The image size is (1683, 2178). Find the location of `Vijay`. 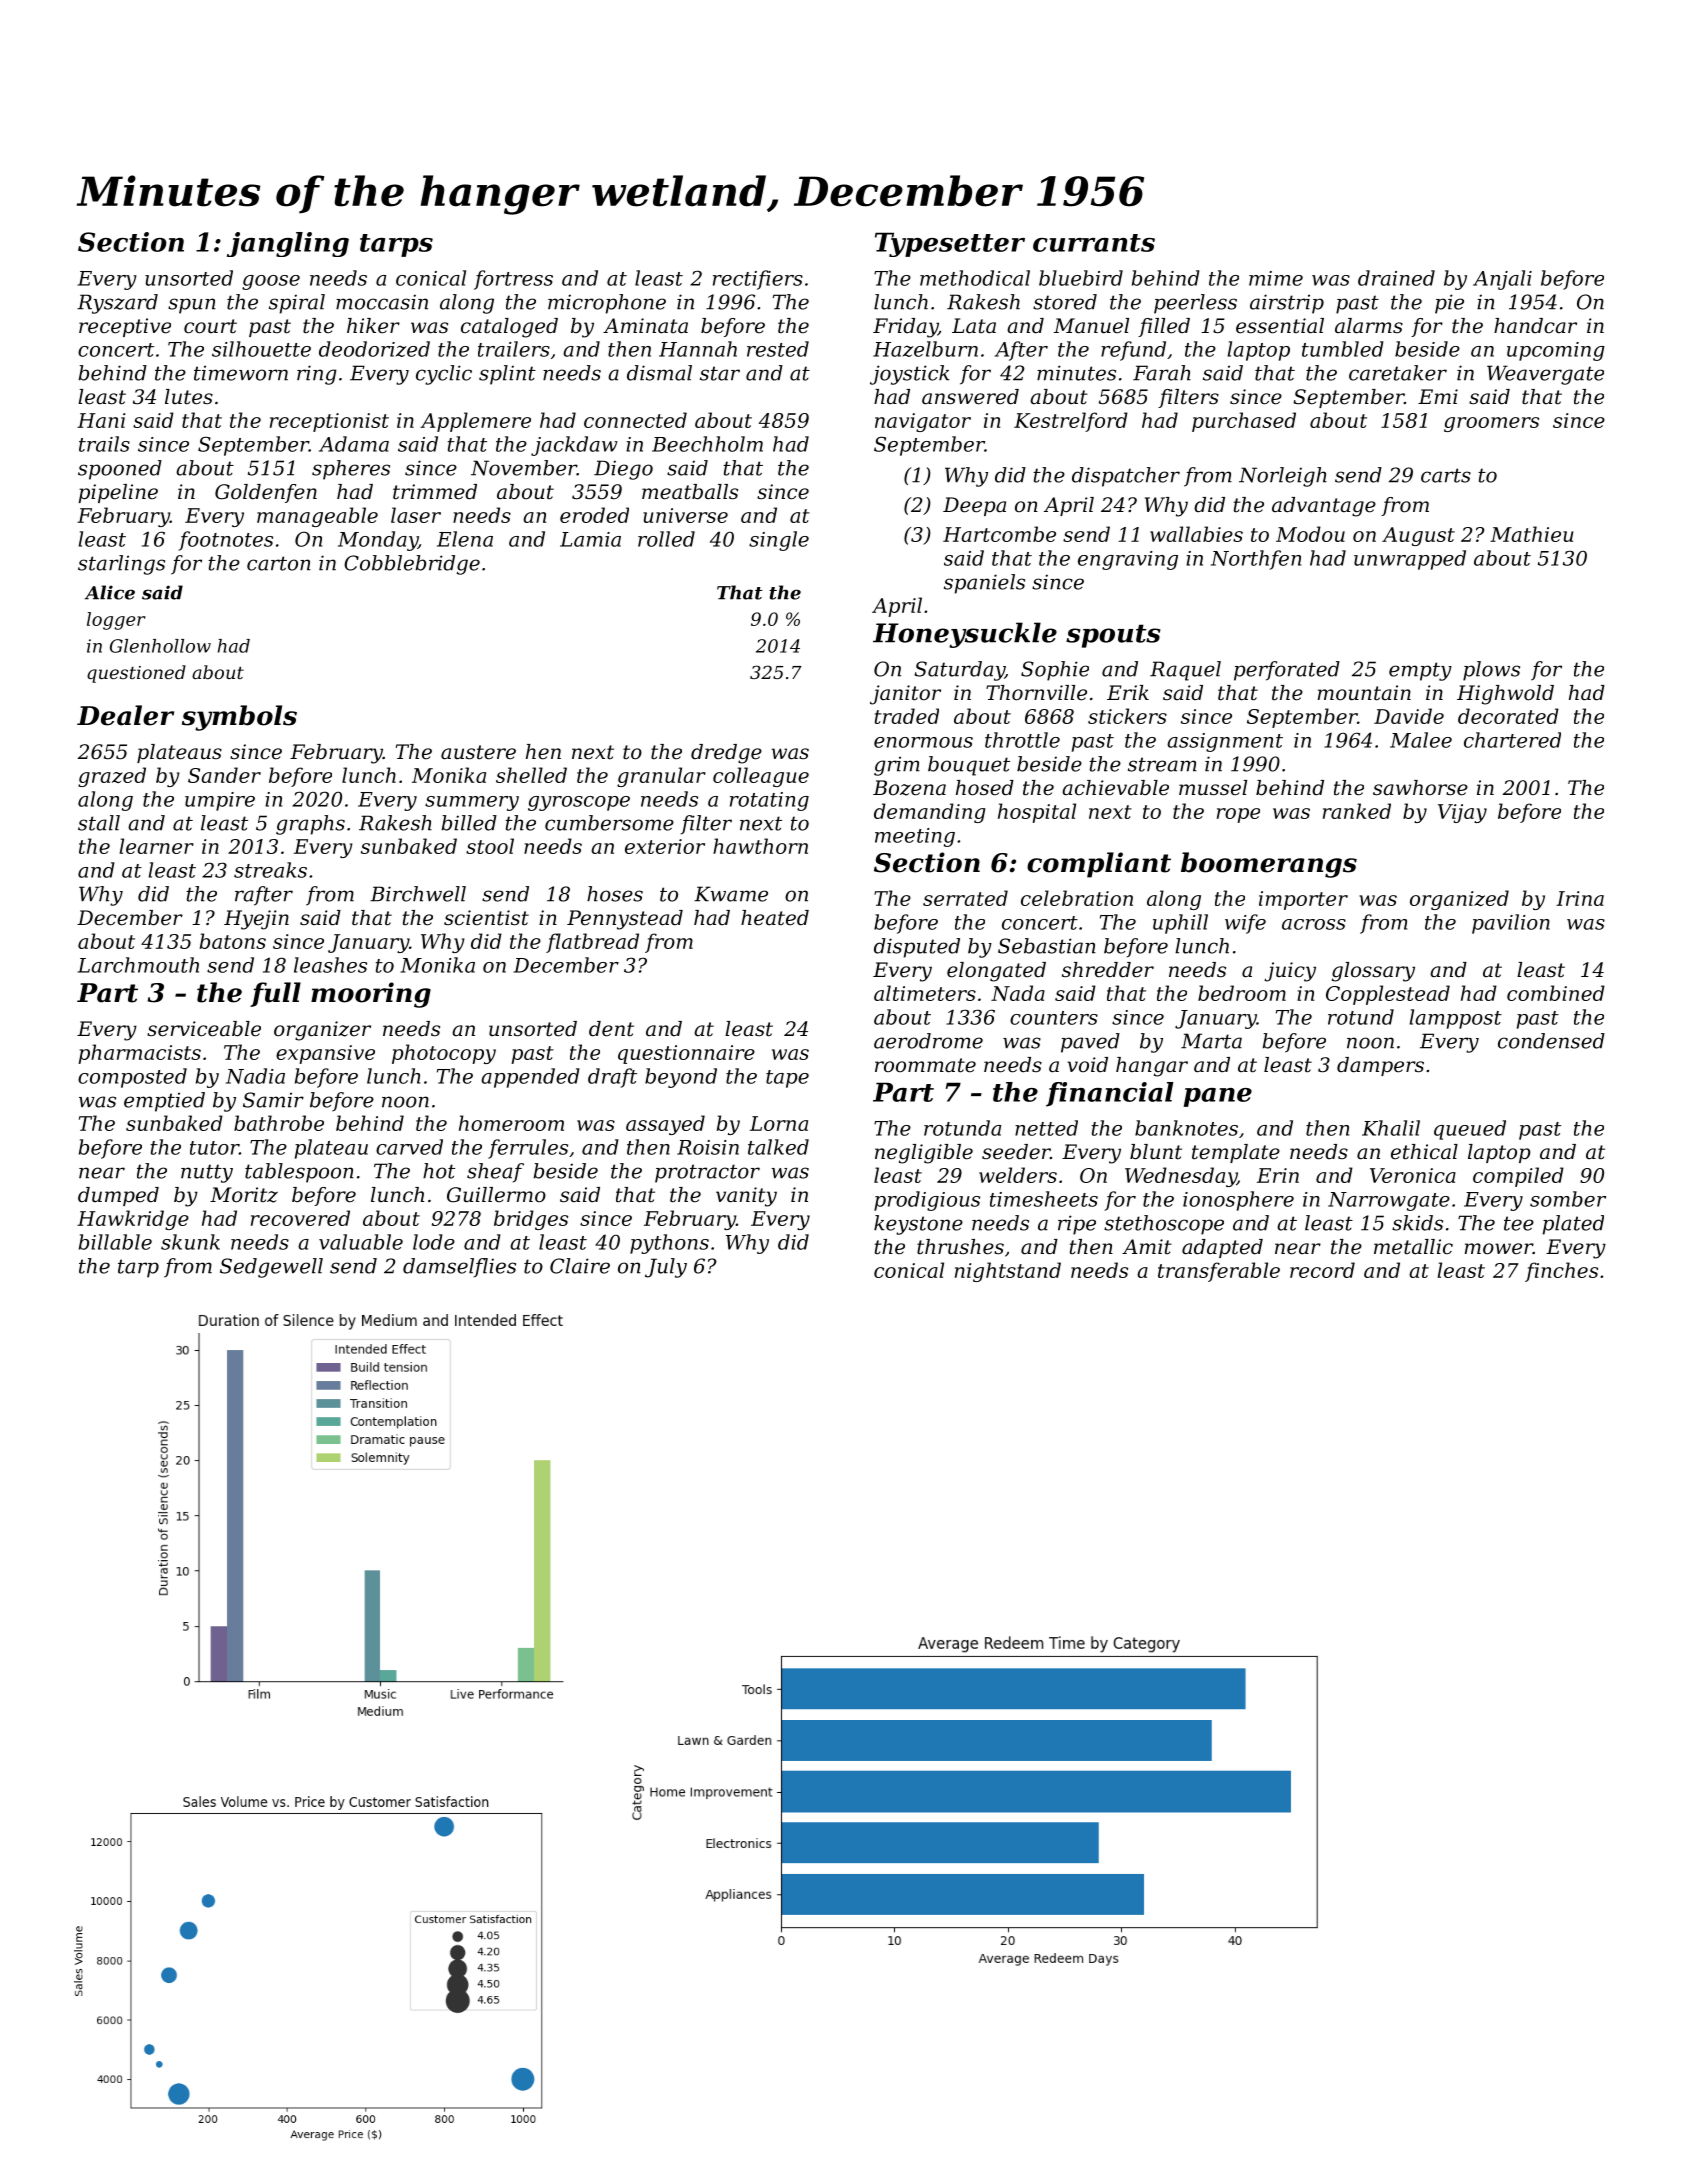

Vijay is located at coordinates (1462, 813).
